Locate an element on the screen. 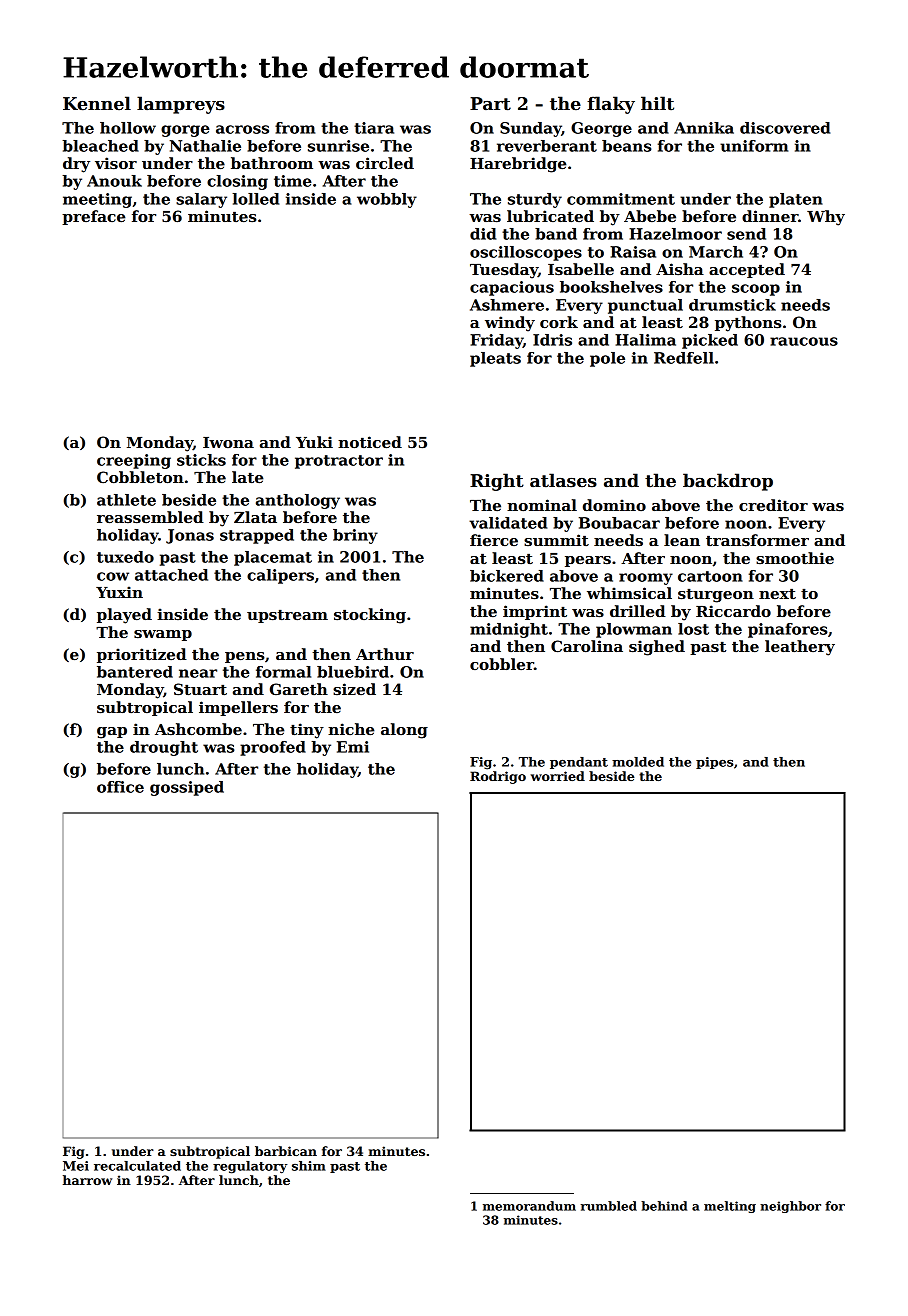 The height and width of the screenshot is (1316, 908). Mei is located at coordinates (76, 1166).
